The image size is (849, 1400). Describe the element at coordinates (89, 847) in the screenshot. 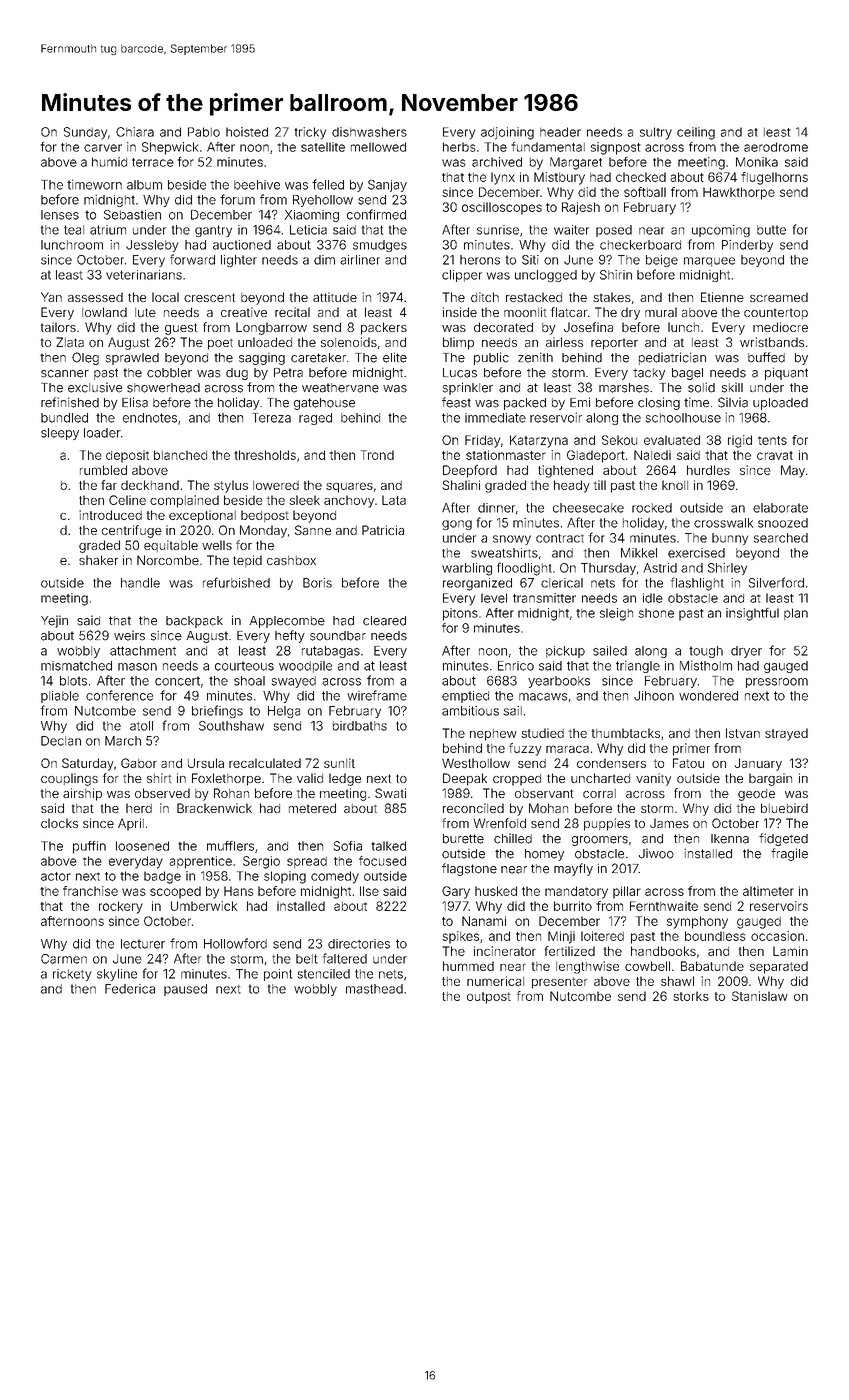

I see `puffin` at that location.
